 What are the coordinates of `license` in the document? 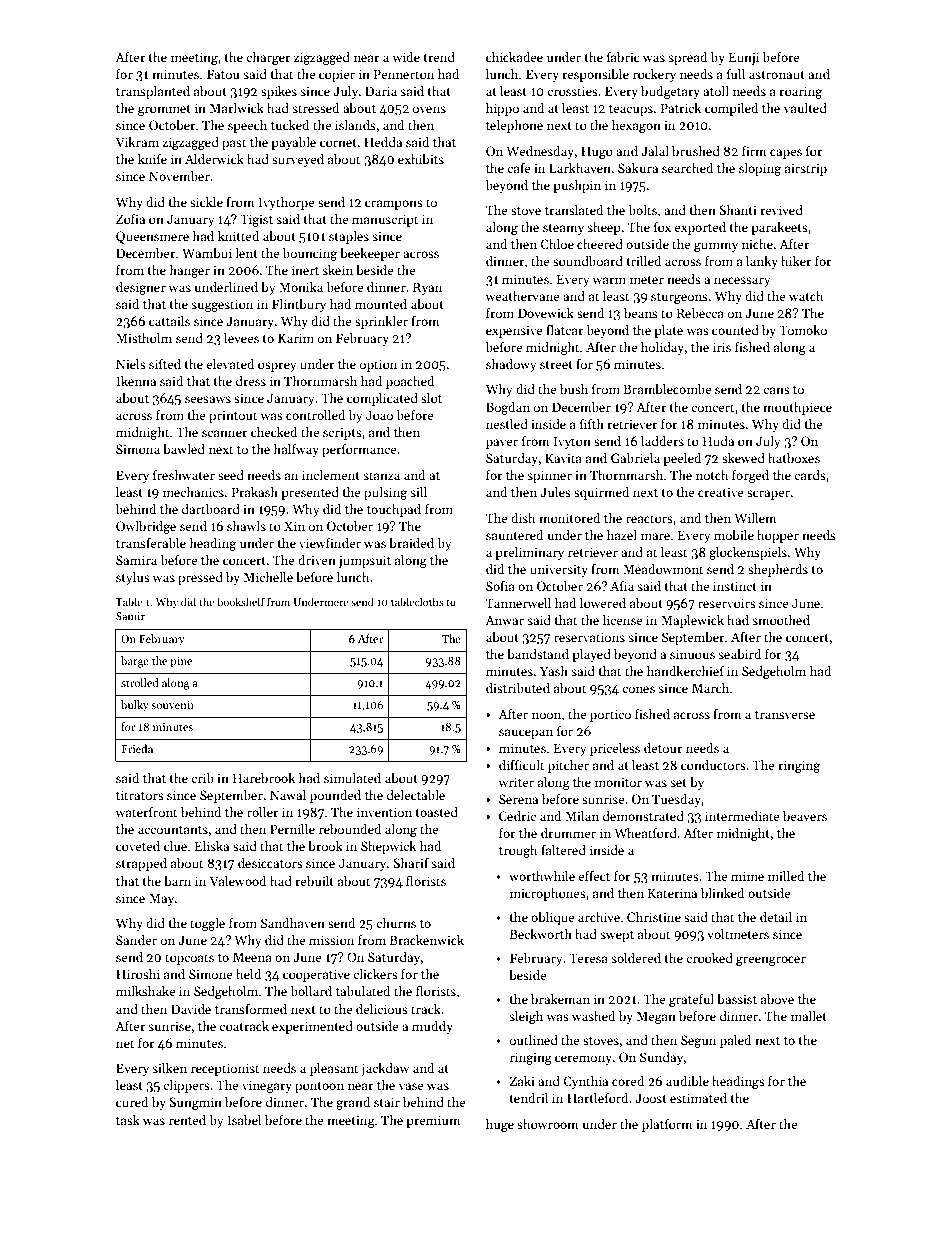 It's located at (622, 620).
